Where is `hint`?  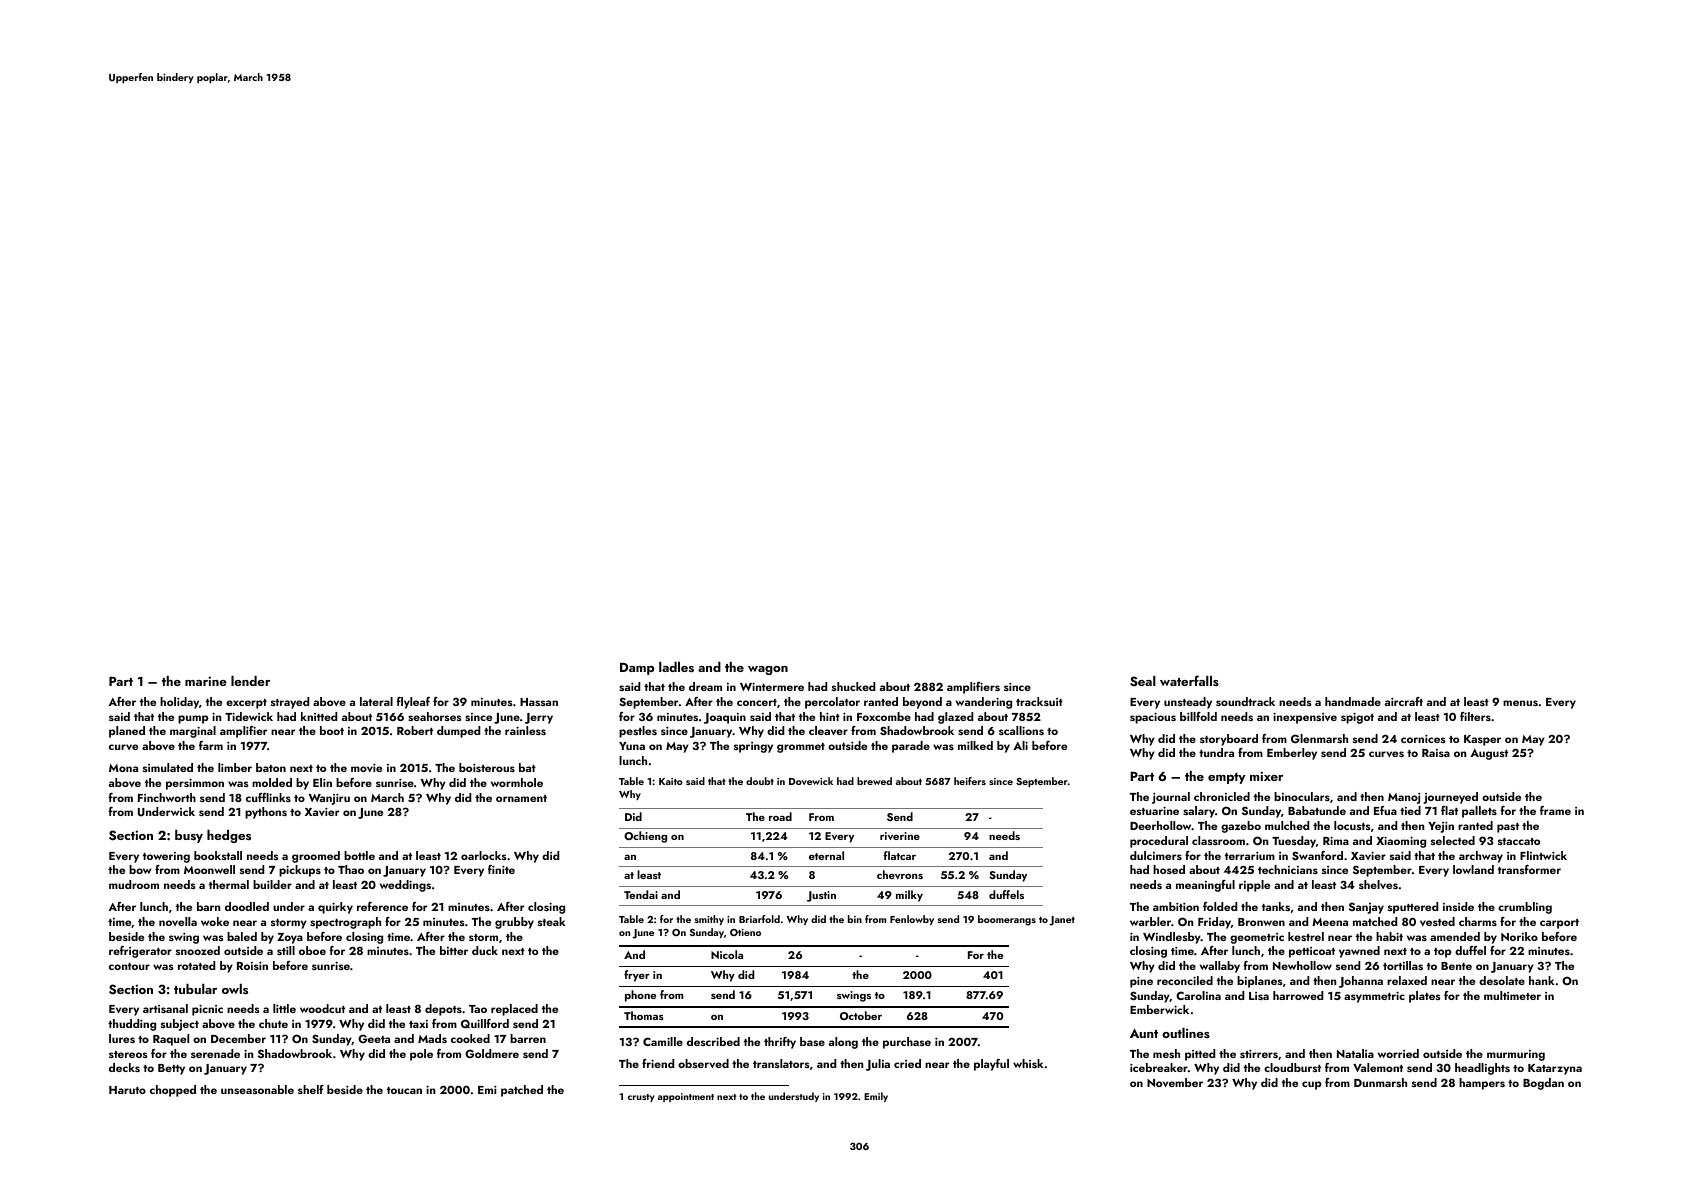 hint is located at coordinates (830, 716).
